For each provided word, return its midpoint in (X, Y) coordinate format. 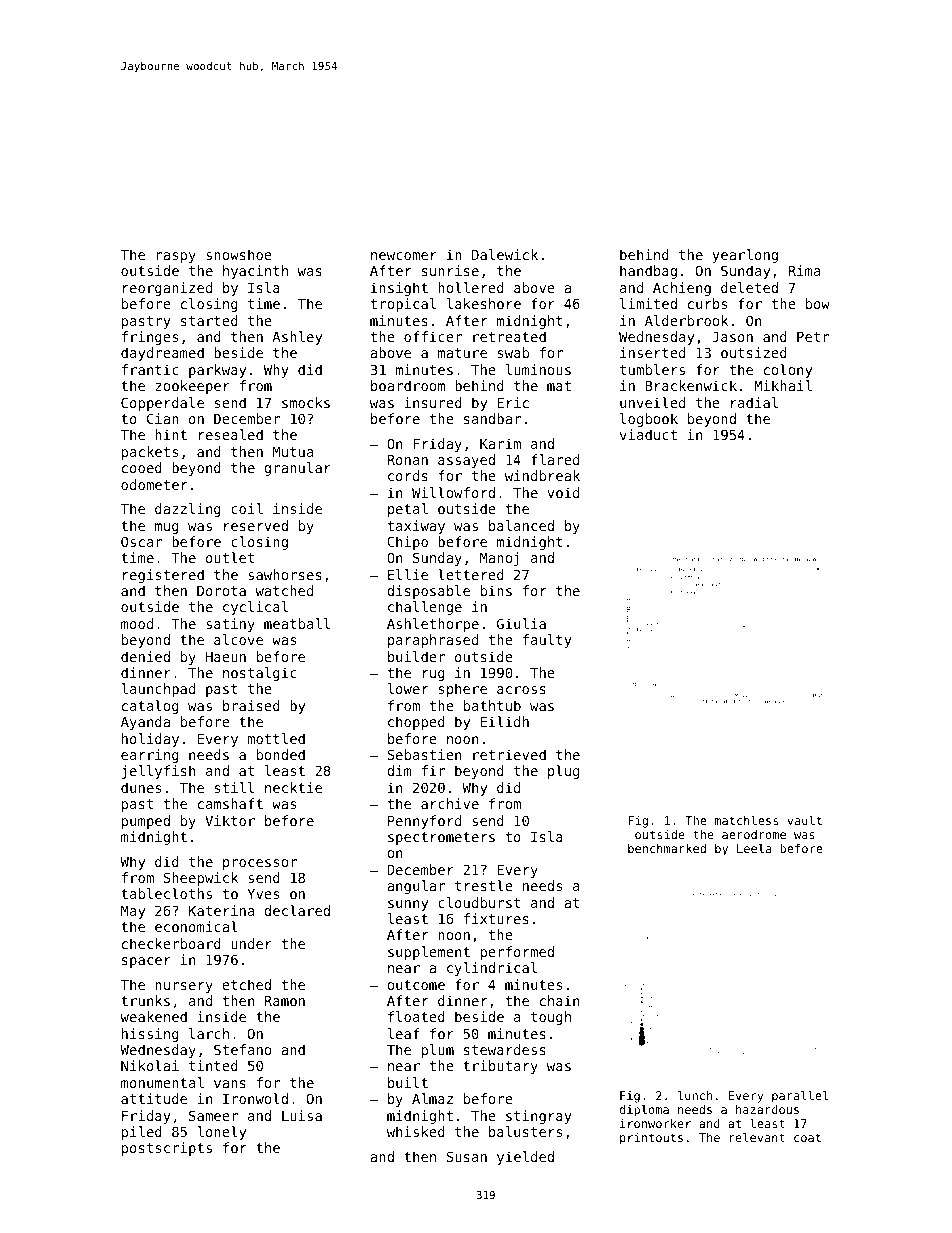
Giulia (521, 623)
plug (563, 772)
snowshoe (239, 254)
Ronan (407, 460)
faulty (547, 641)
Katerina (221, 910)
